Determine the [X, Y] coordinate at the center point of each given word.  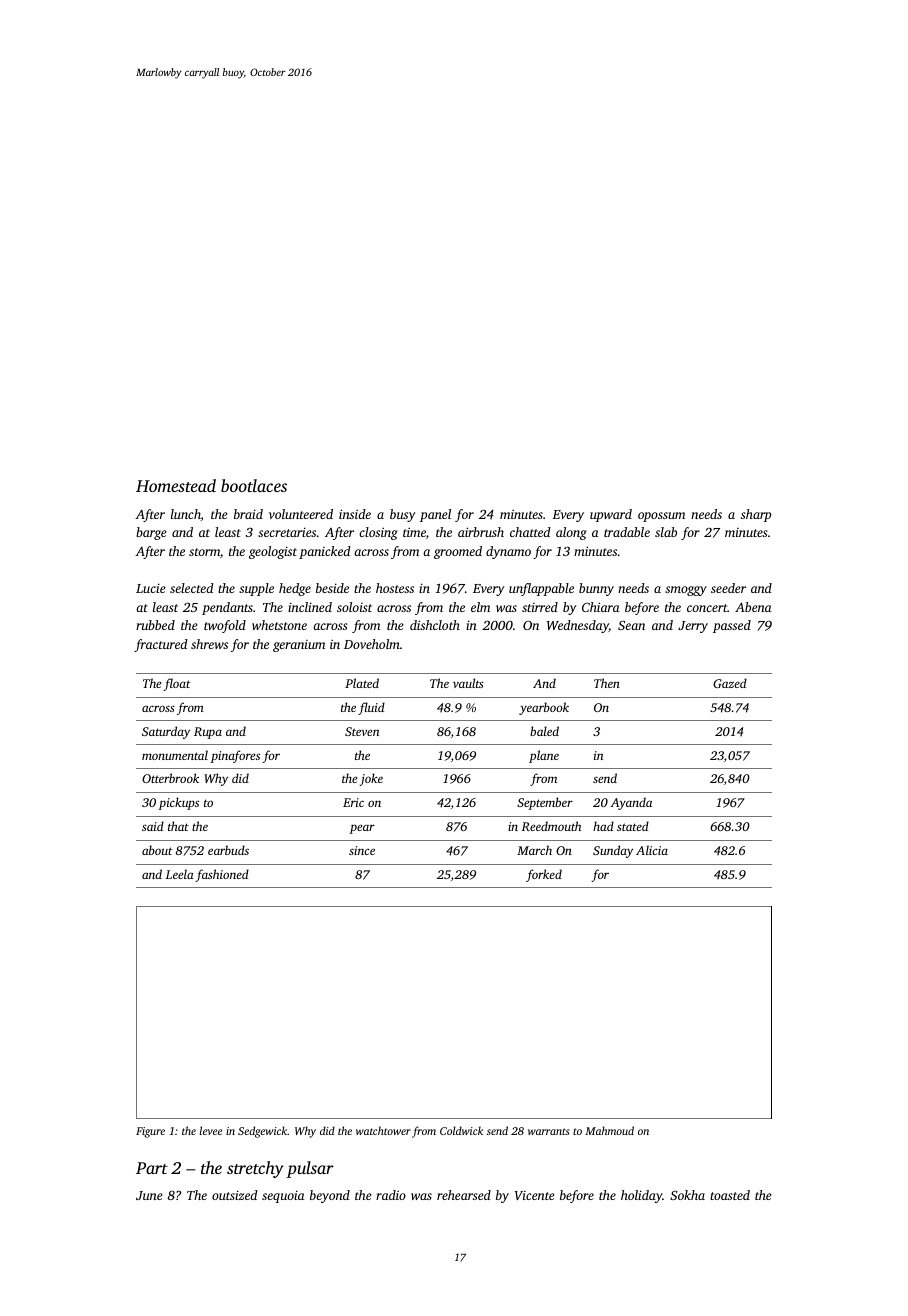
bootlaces [254, 485]
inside [355, 514]
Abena [753, 607]
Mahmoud [609, 1130]
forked [544, 875]
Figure [150, 1132]
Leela [180, 874]
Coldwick [461, 1130]
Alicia [652, 850]
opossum [661, 517]
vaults [468, 683]
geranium [299, 646]
